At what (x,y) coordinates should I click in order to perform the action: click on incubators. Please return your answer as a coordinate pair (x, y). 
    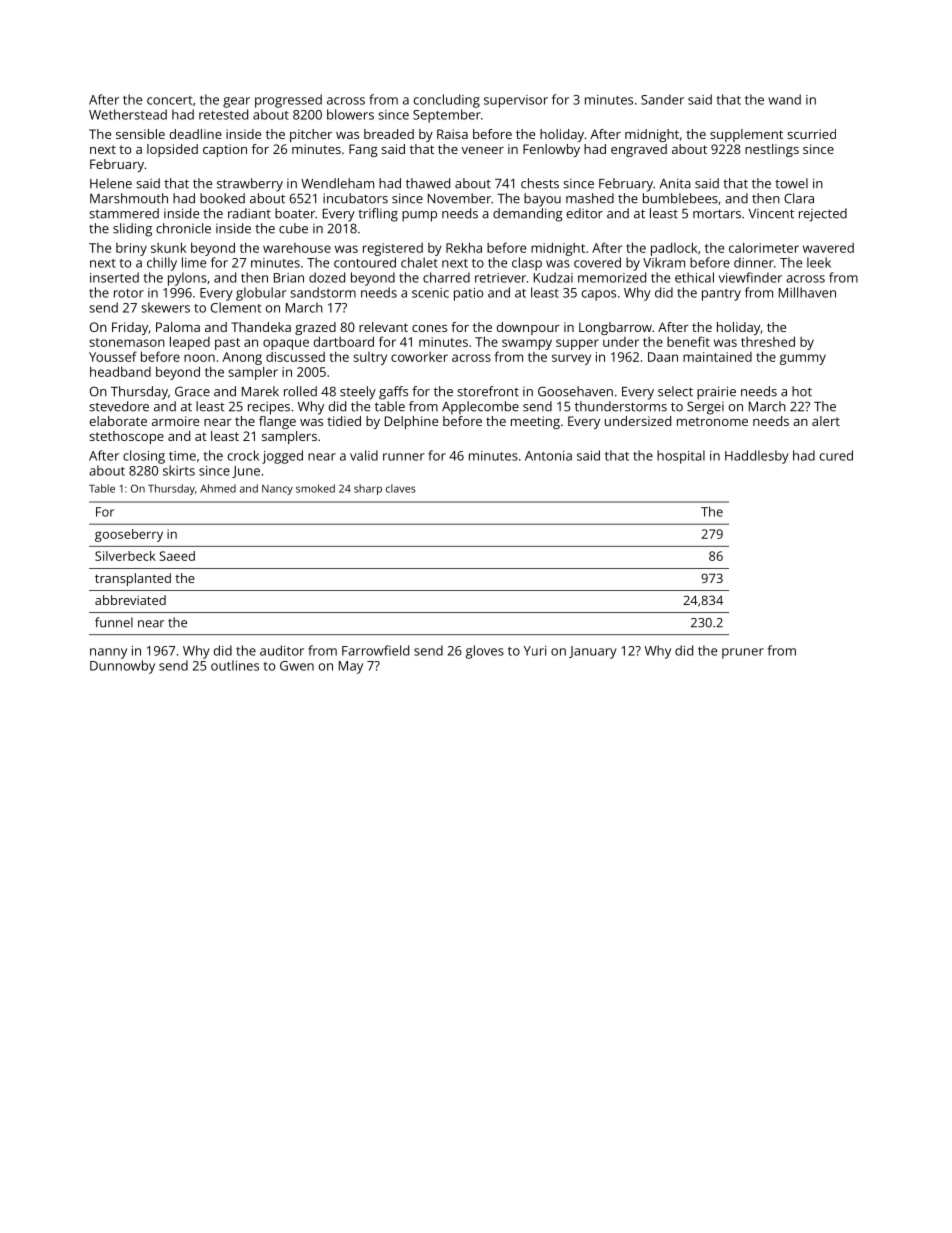
    Looking at the image, I should click on (355, 198).
